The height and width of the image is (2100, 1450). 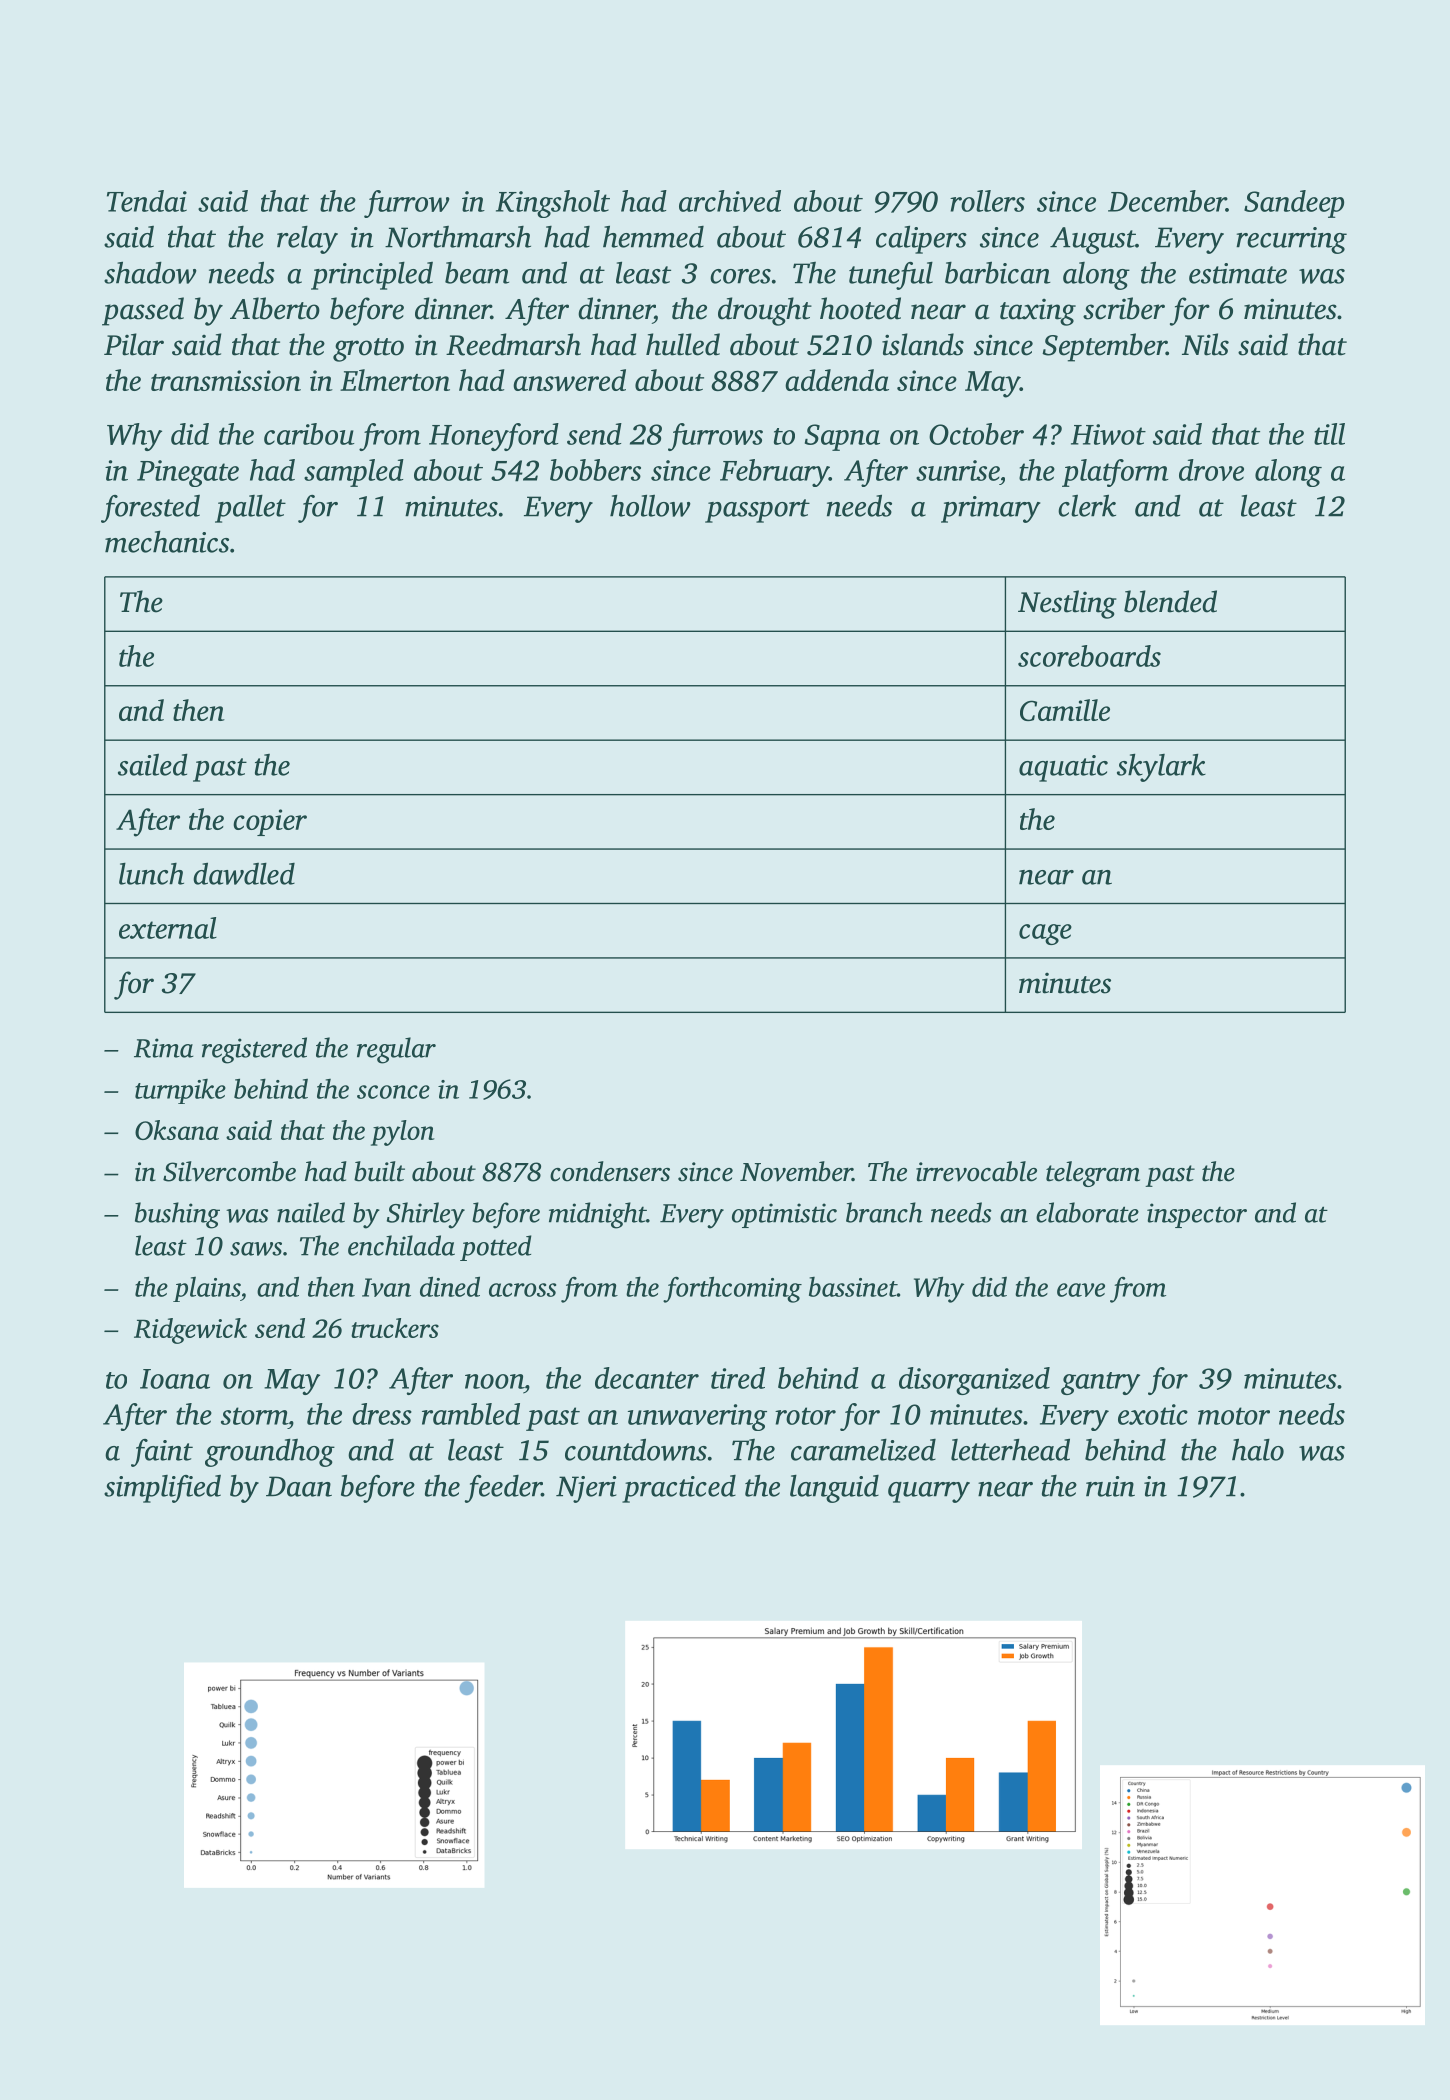 I want to click on Pinegate, so click(x=188, y=473).
